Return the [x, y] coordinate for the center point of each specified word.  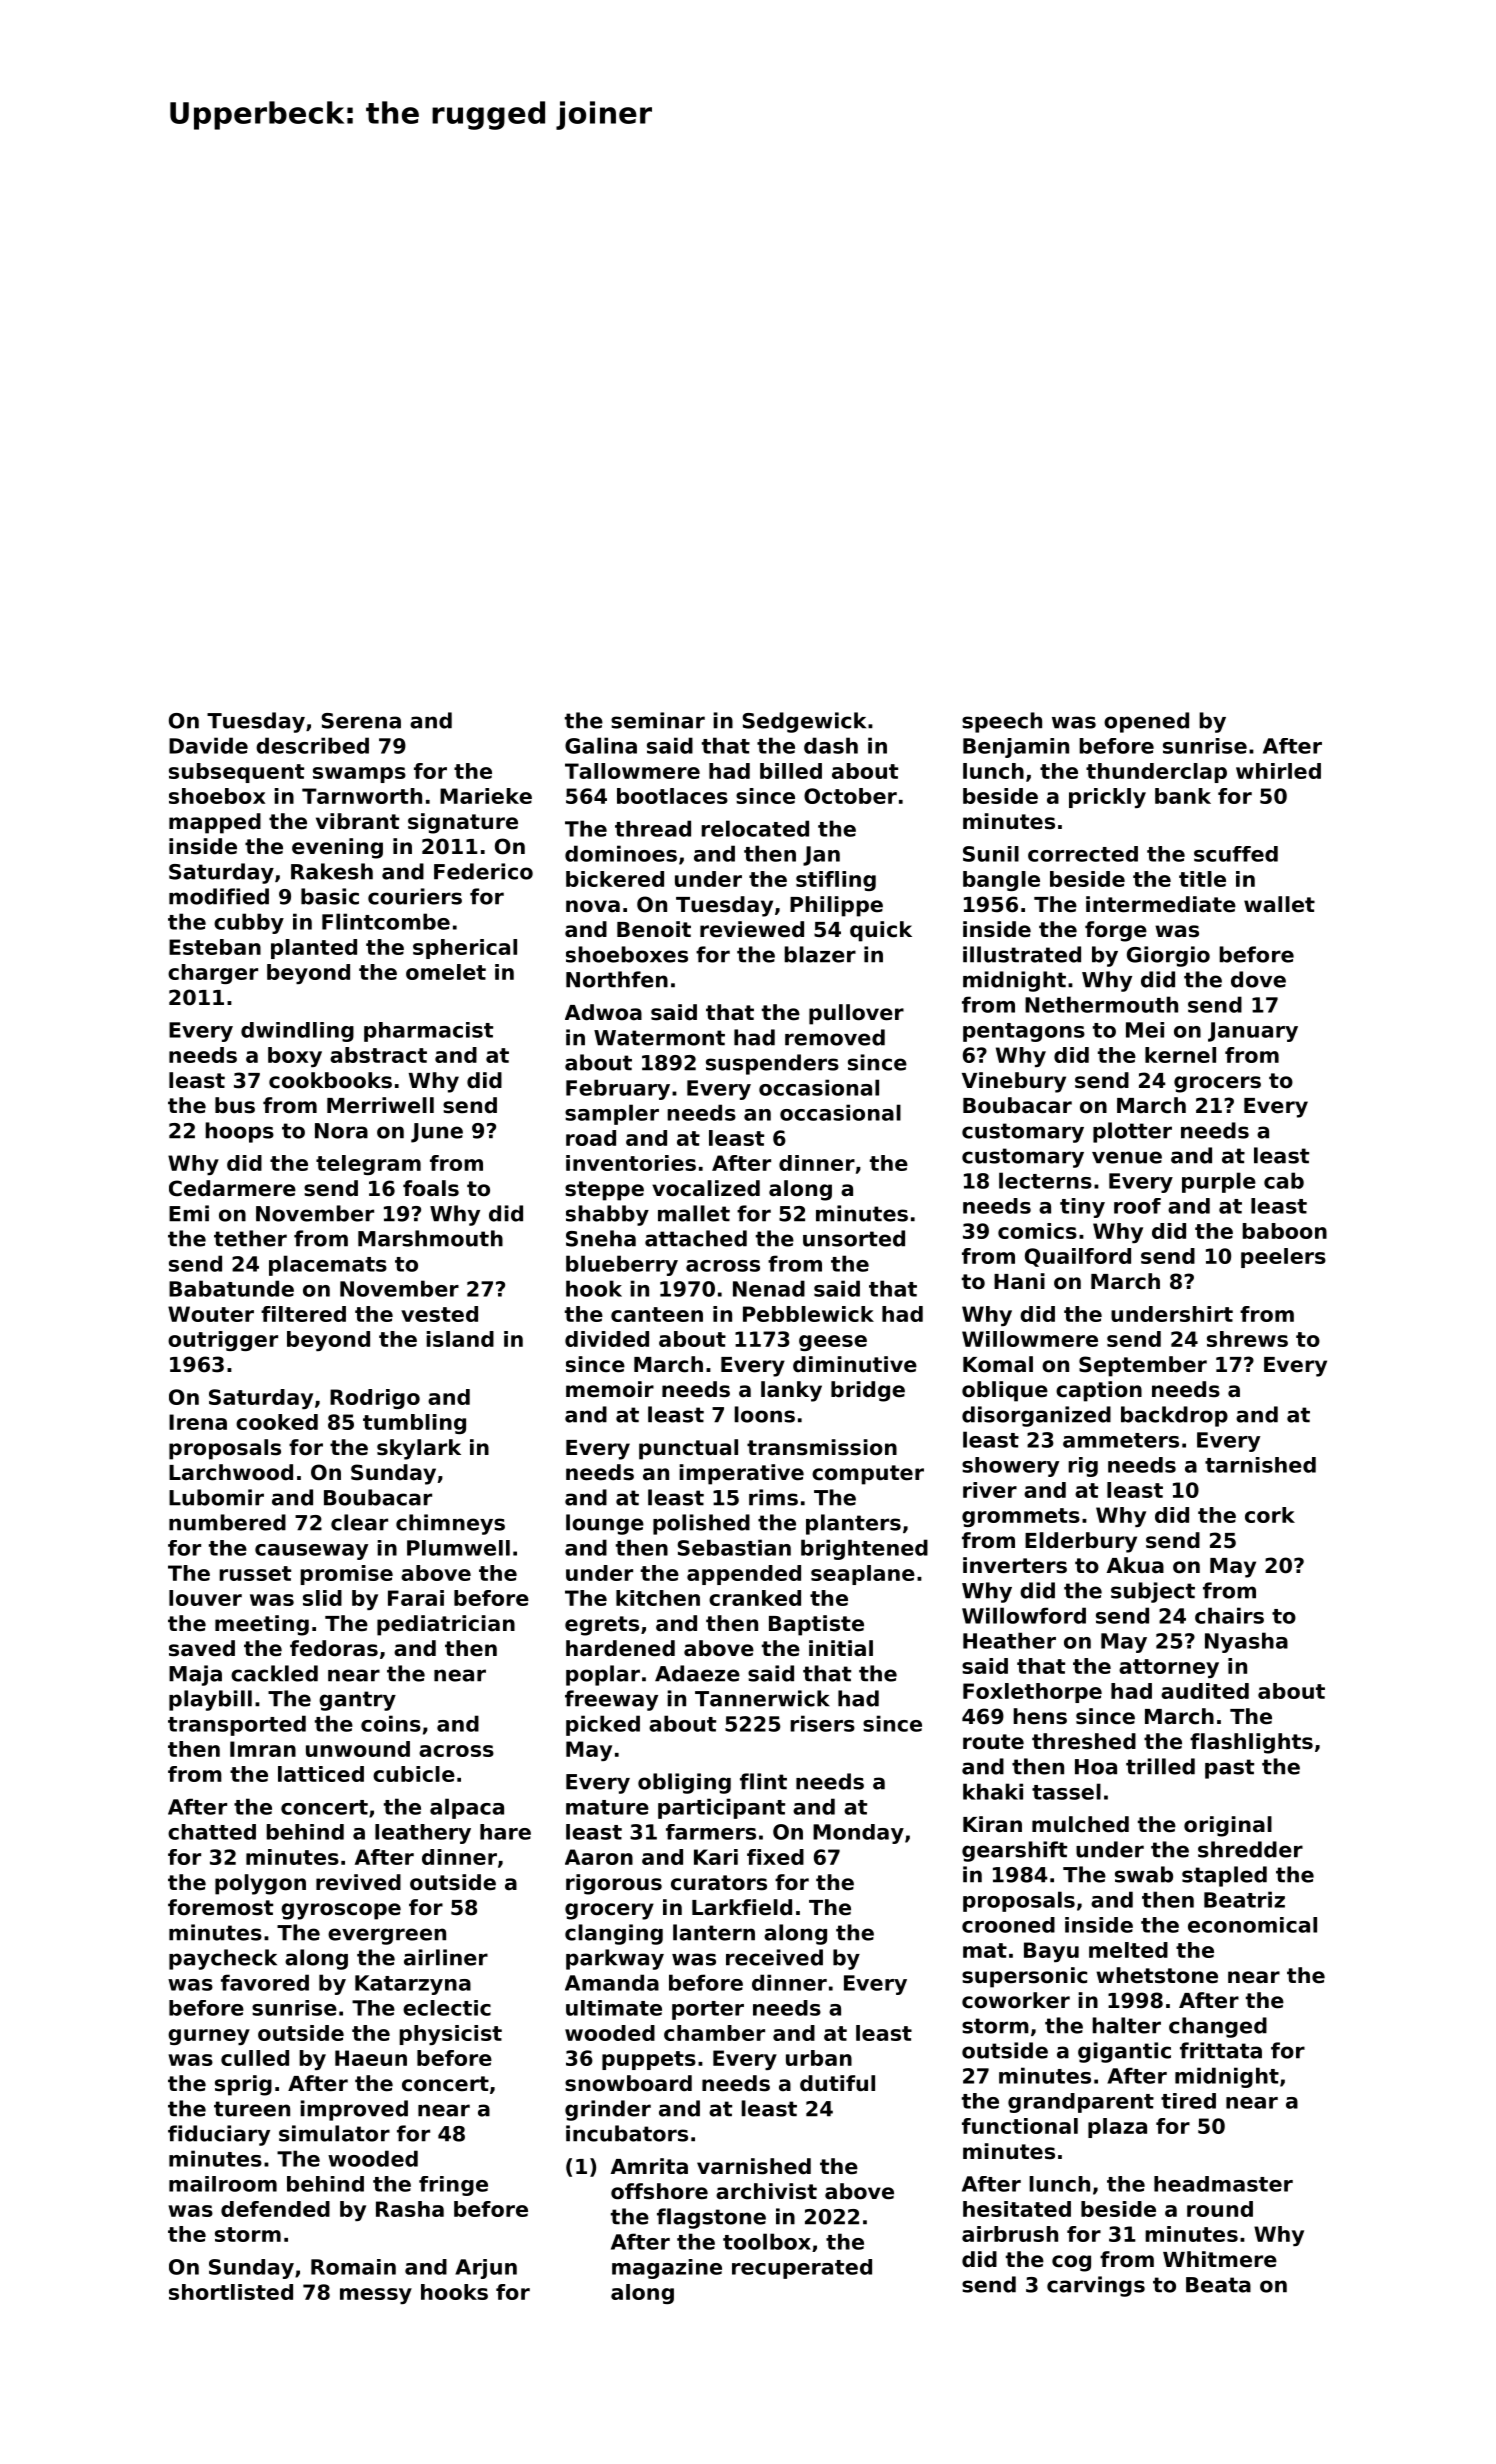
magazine [667, 2269]
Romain [353, 2267]
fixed [775, 1857]
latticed [321, 1774]
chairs [1229, 1615]
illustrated [1022, 954]
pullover [856, 1014]
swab [1144, 1874]
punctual [688, 1449]
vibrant [357, 821]
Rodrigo [375, 1399]
